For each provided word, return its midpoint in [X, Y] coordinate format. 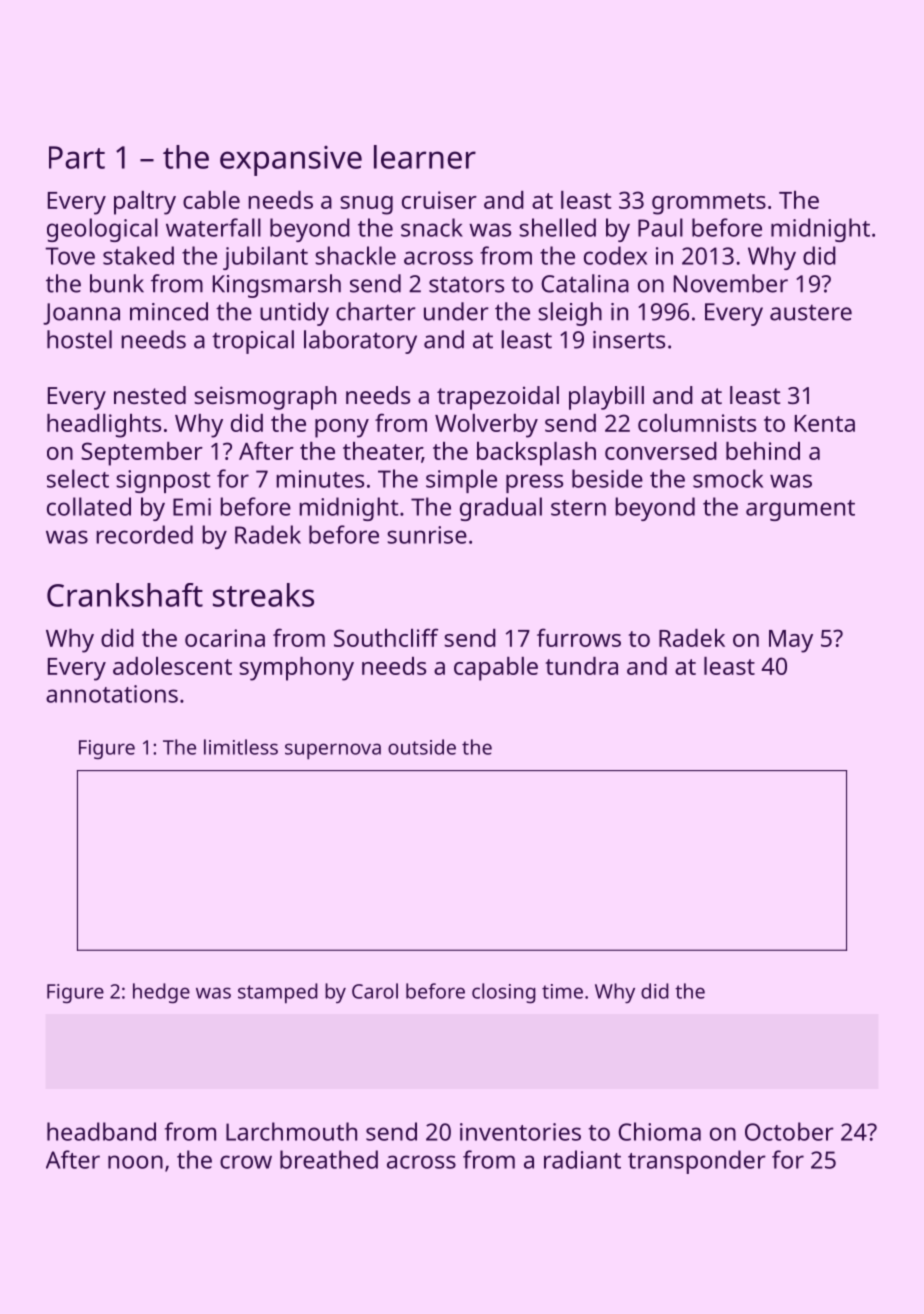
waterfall [213, 227]
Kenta [825, 423]
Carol [375, 991]
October [789, 1131]
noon [135, 1162]
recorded [144, 534]
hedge [161, 993]
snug [366, 205]
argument [800, 510]
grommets [709, 204]
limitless [241, 747]
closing [504, 993]
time [562, 991]
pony [342, 428]
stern [578, 508]
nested [150, 395]
